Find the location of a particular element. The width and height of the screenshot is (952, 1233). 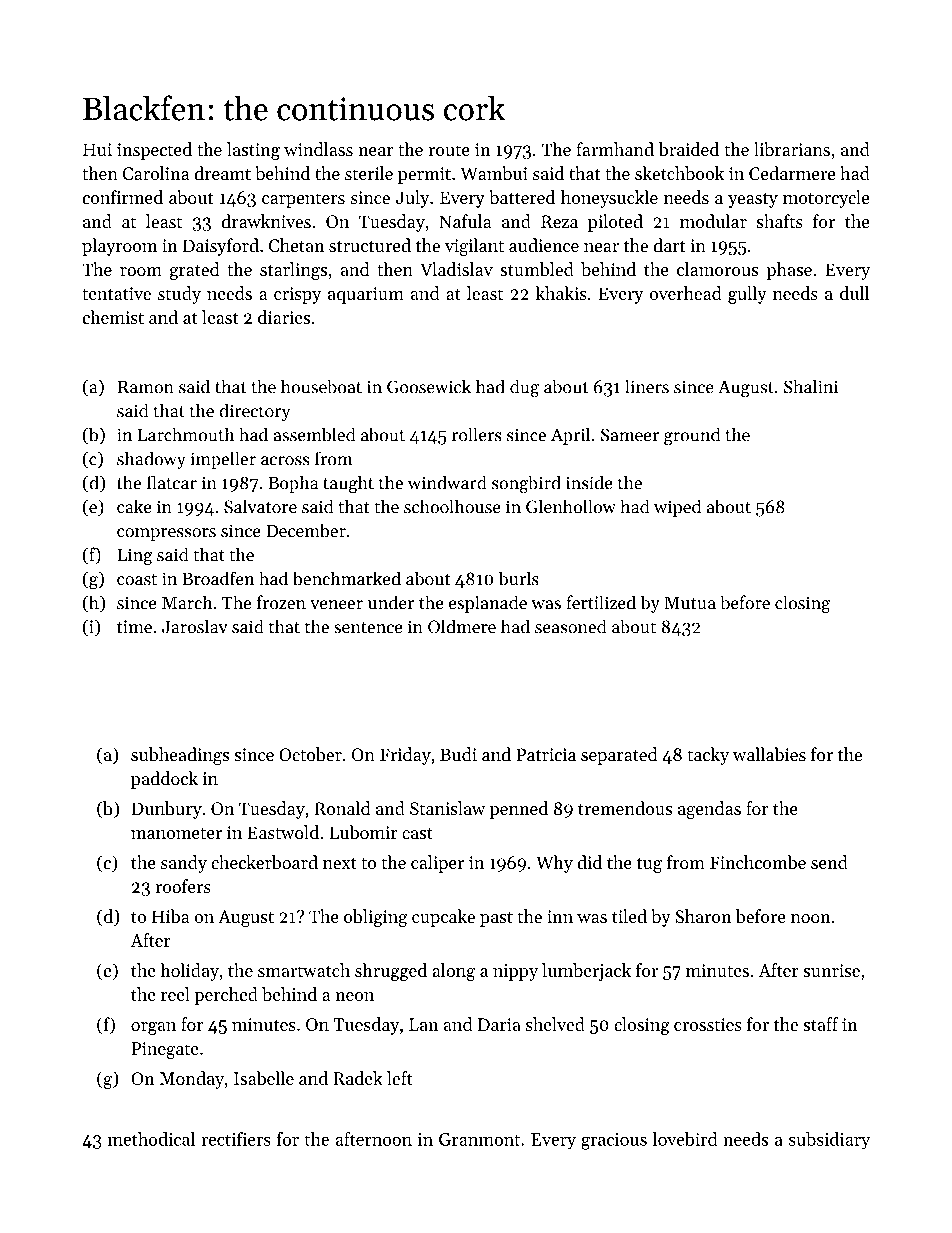

sunrise is located at coordinates (831, 970).
